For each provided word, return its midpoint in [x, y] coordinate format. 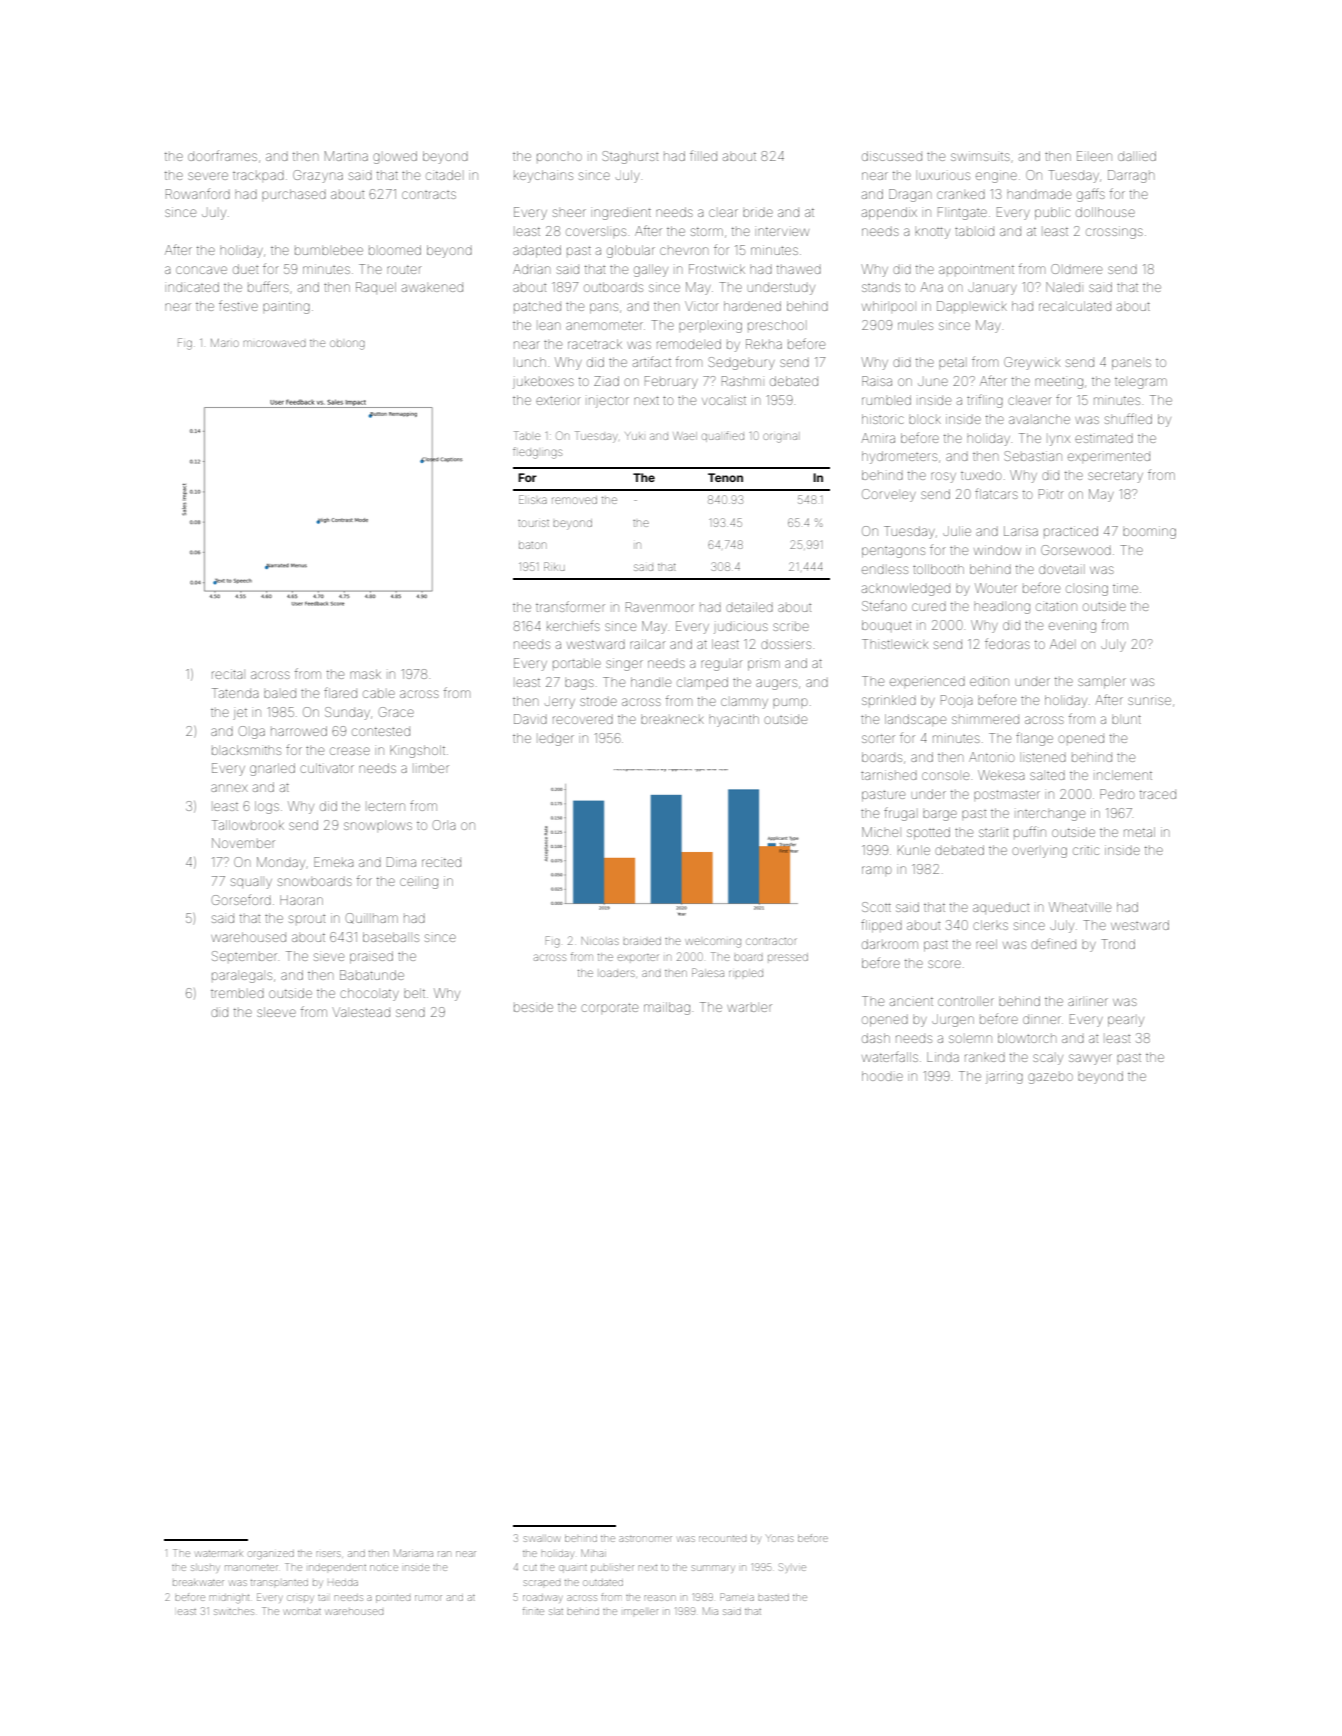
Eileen [1094, 156]
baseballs [391, 937]
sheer [569, 213]
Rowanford [198, 193]
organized [271, 1555]
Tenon [725, 477]
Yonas [779, 1538]
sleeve [276, 1012]
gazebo [1050, 1078]
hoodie [882, 1076]
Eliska [533, 499]
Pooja [957, 701]
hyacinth [734, 720]
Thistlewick [895, 644]
